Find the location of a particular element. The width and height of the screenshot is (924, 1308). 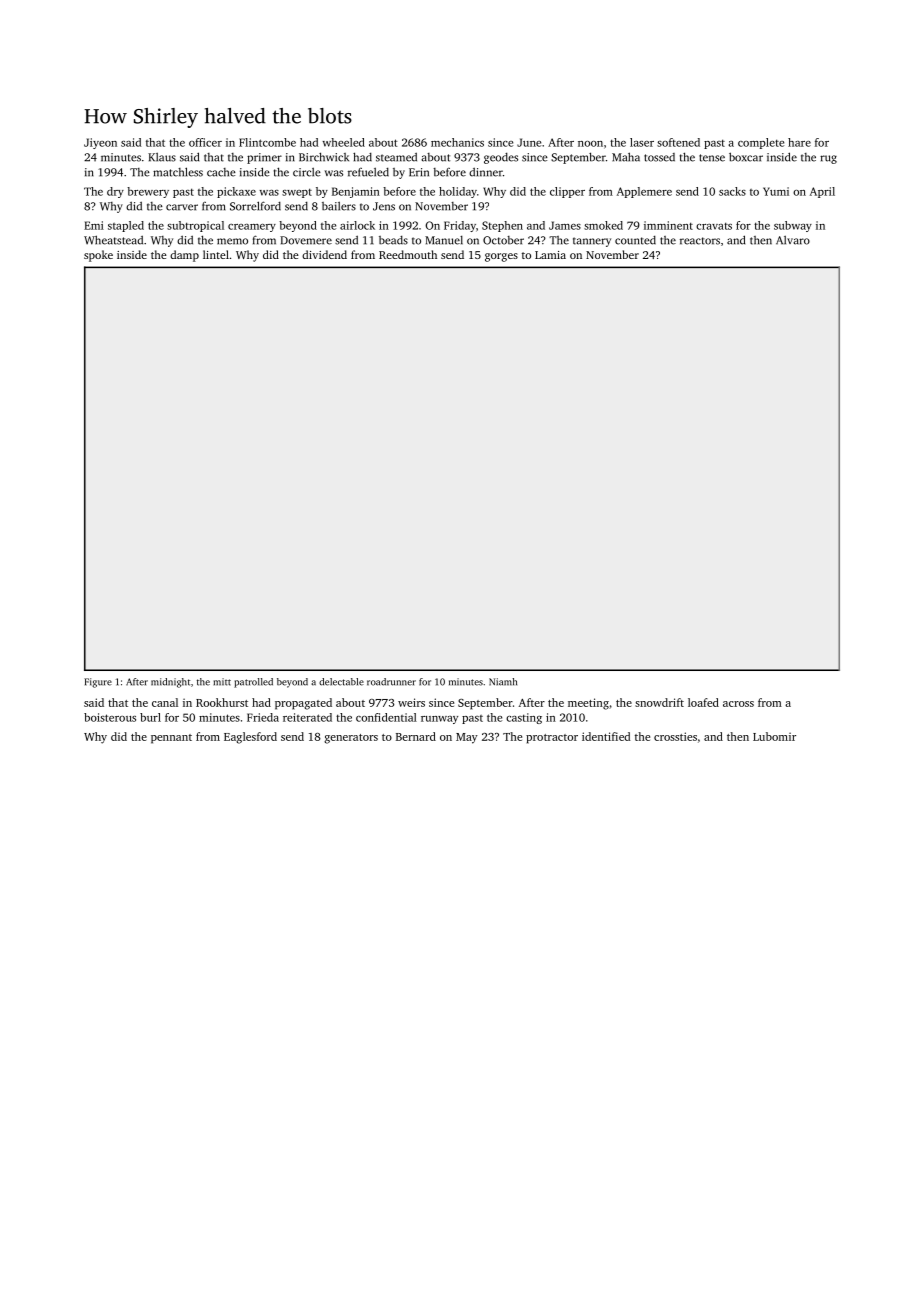

crossties is located at coordinates (675, 736).
